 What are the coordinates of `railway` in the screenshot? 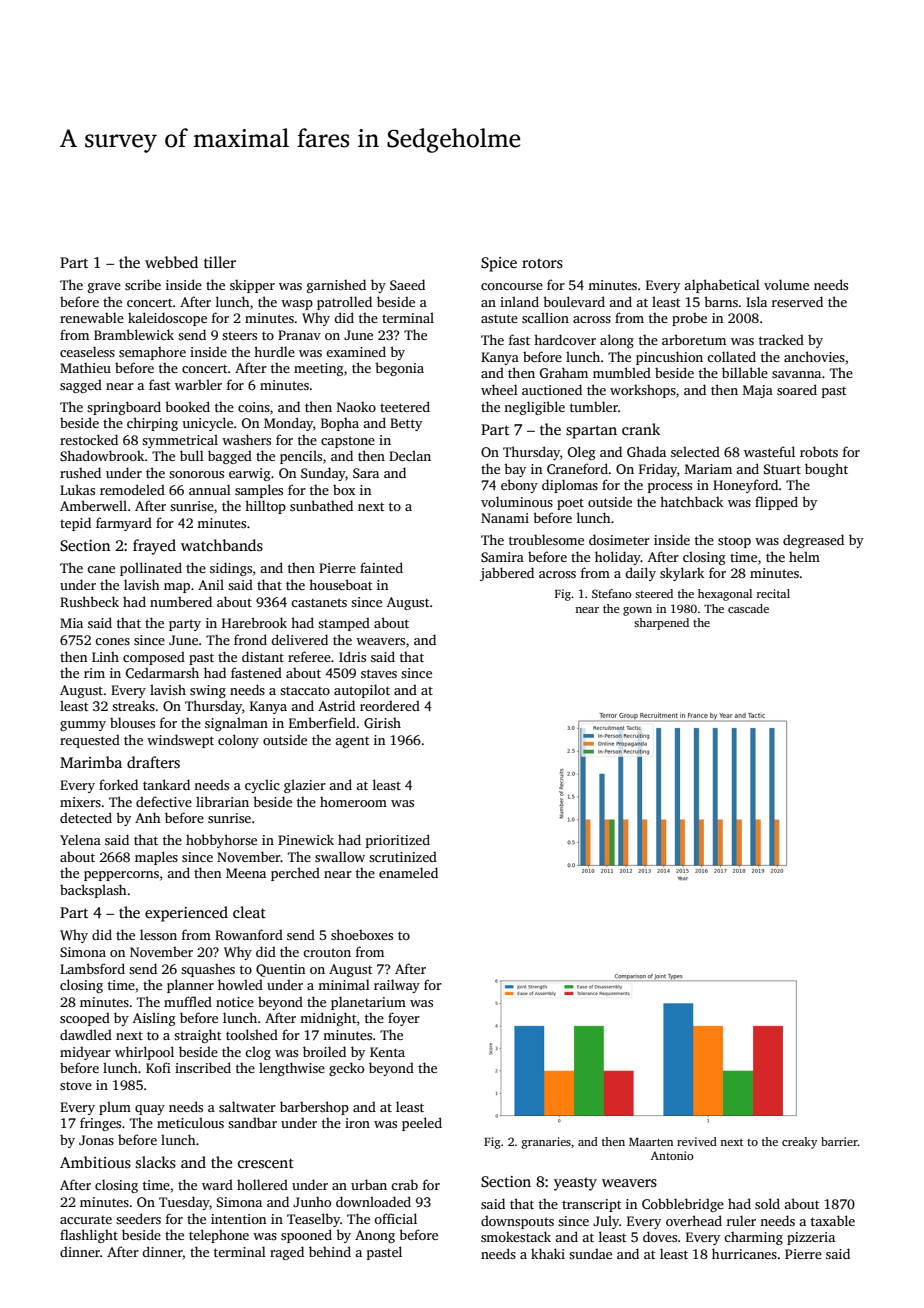 It's located at (397, 986).
